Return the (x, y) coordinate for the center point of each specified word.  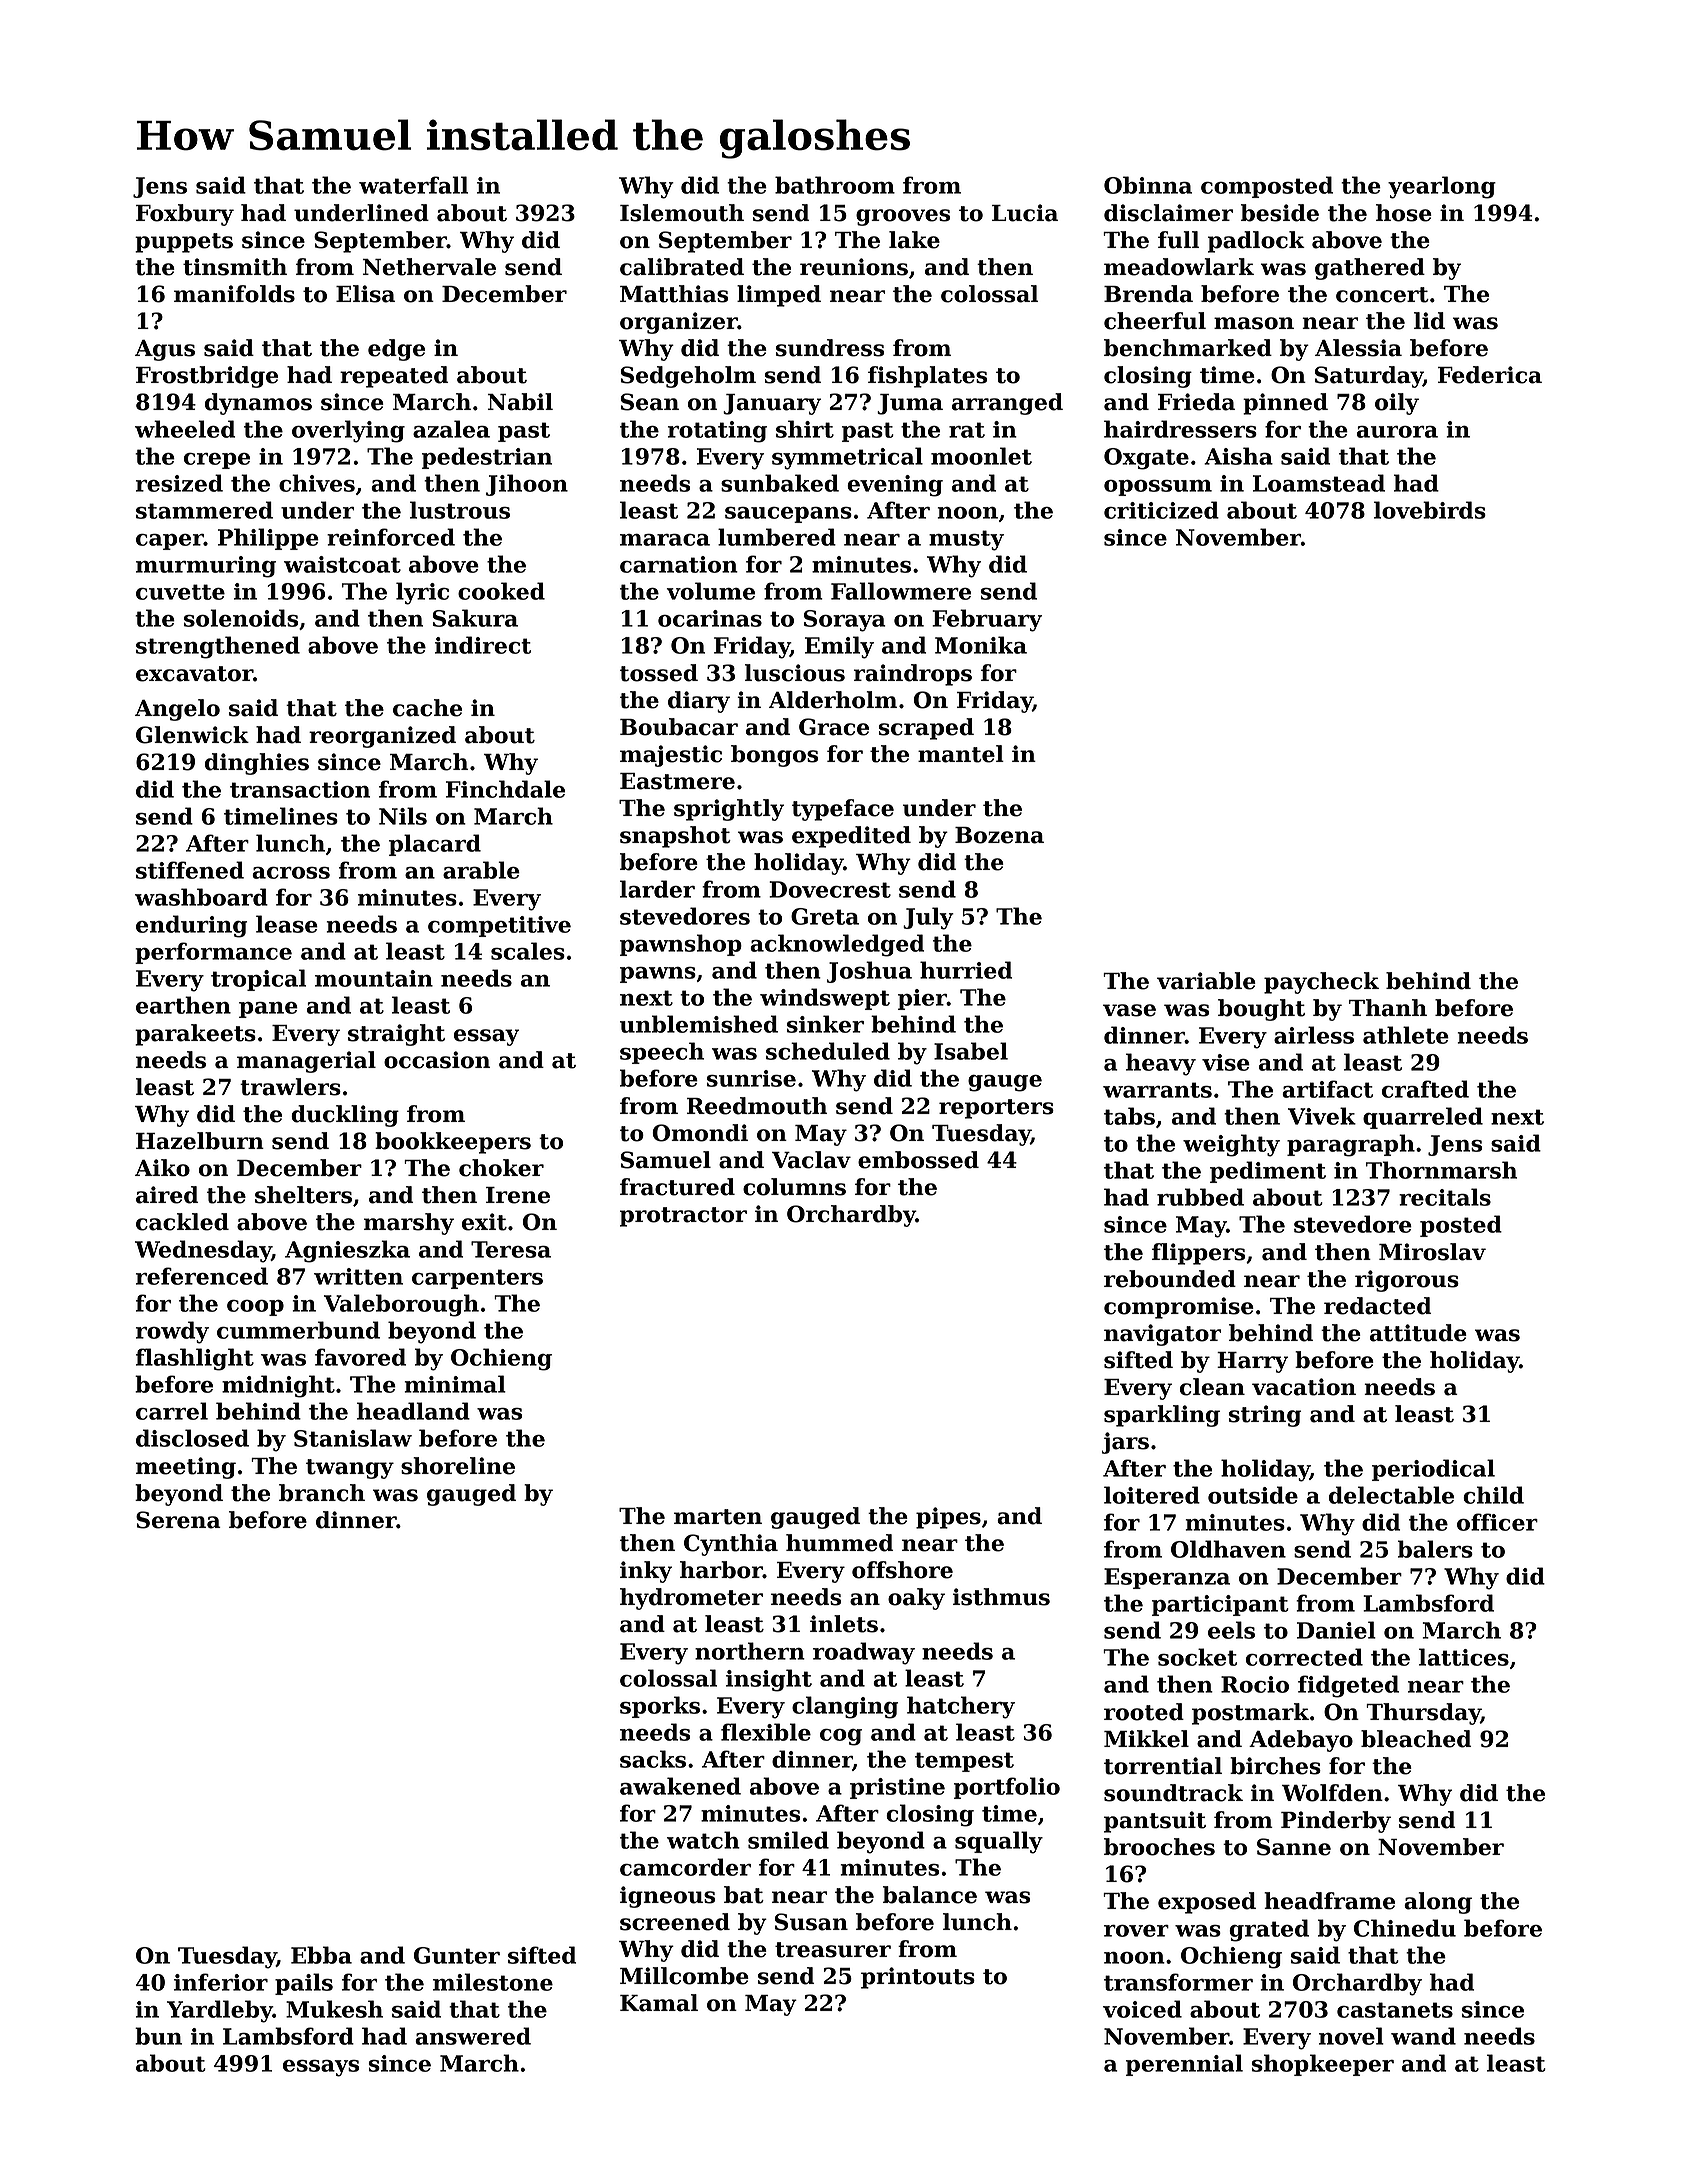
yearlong (1442, 187)
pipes (948, 1518)
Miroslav (1432, 1252)
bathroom (835, 185)
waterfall (413, 185)
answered (473, 2036)
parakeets (195, 1035)
